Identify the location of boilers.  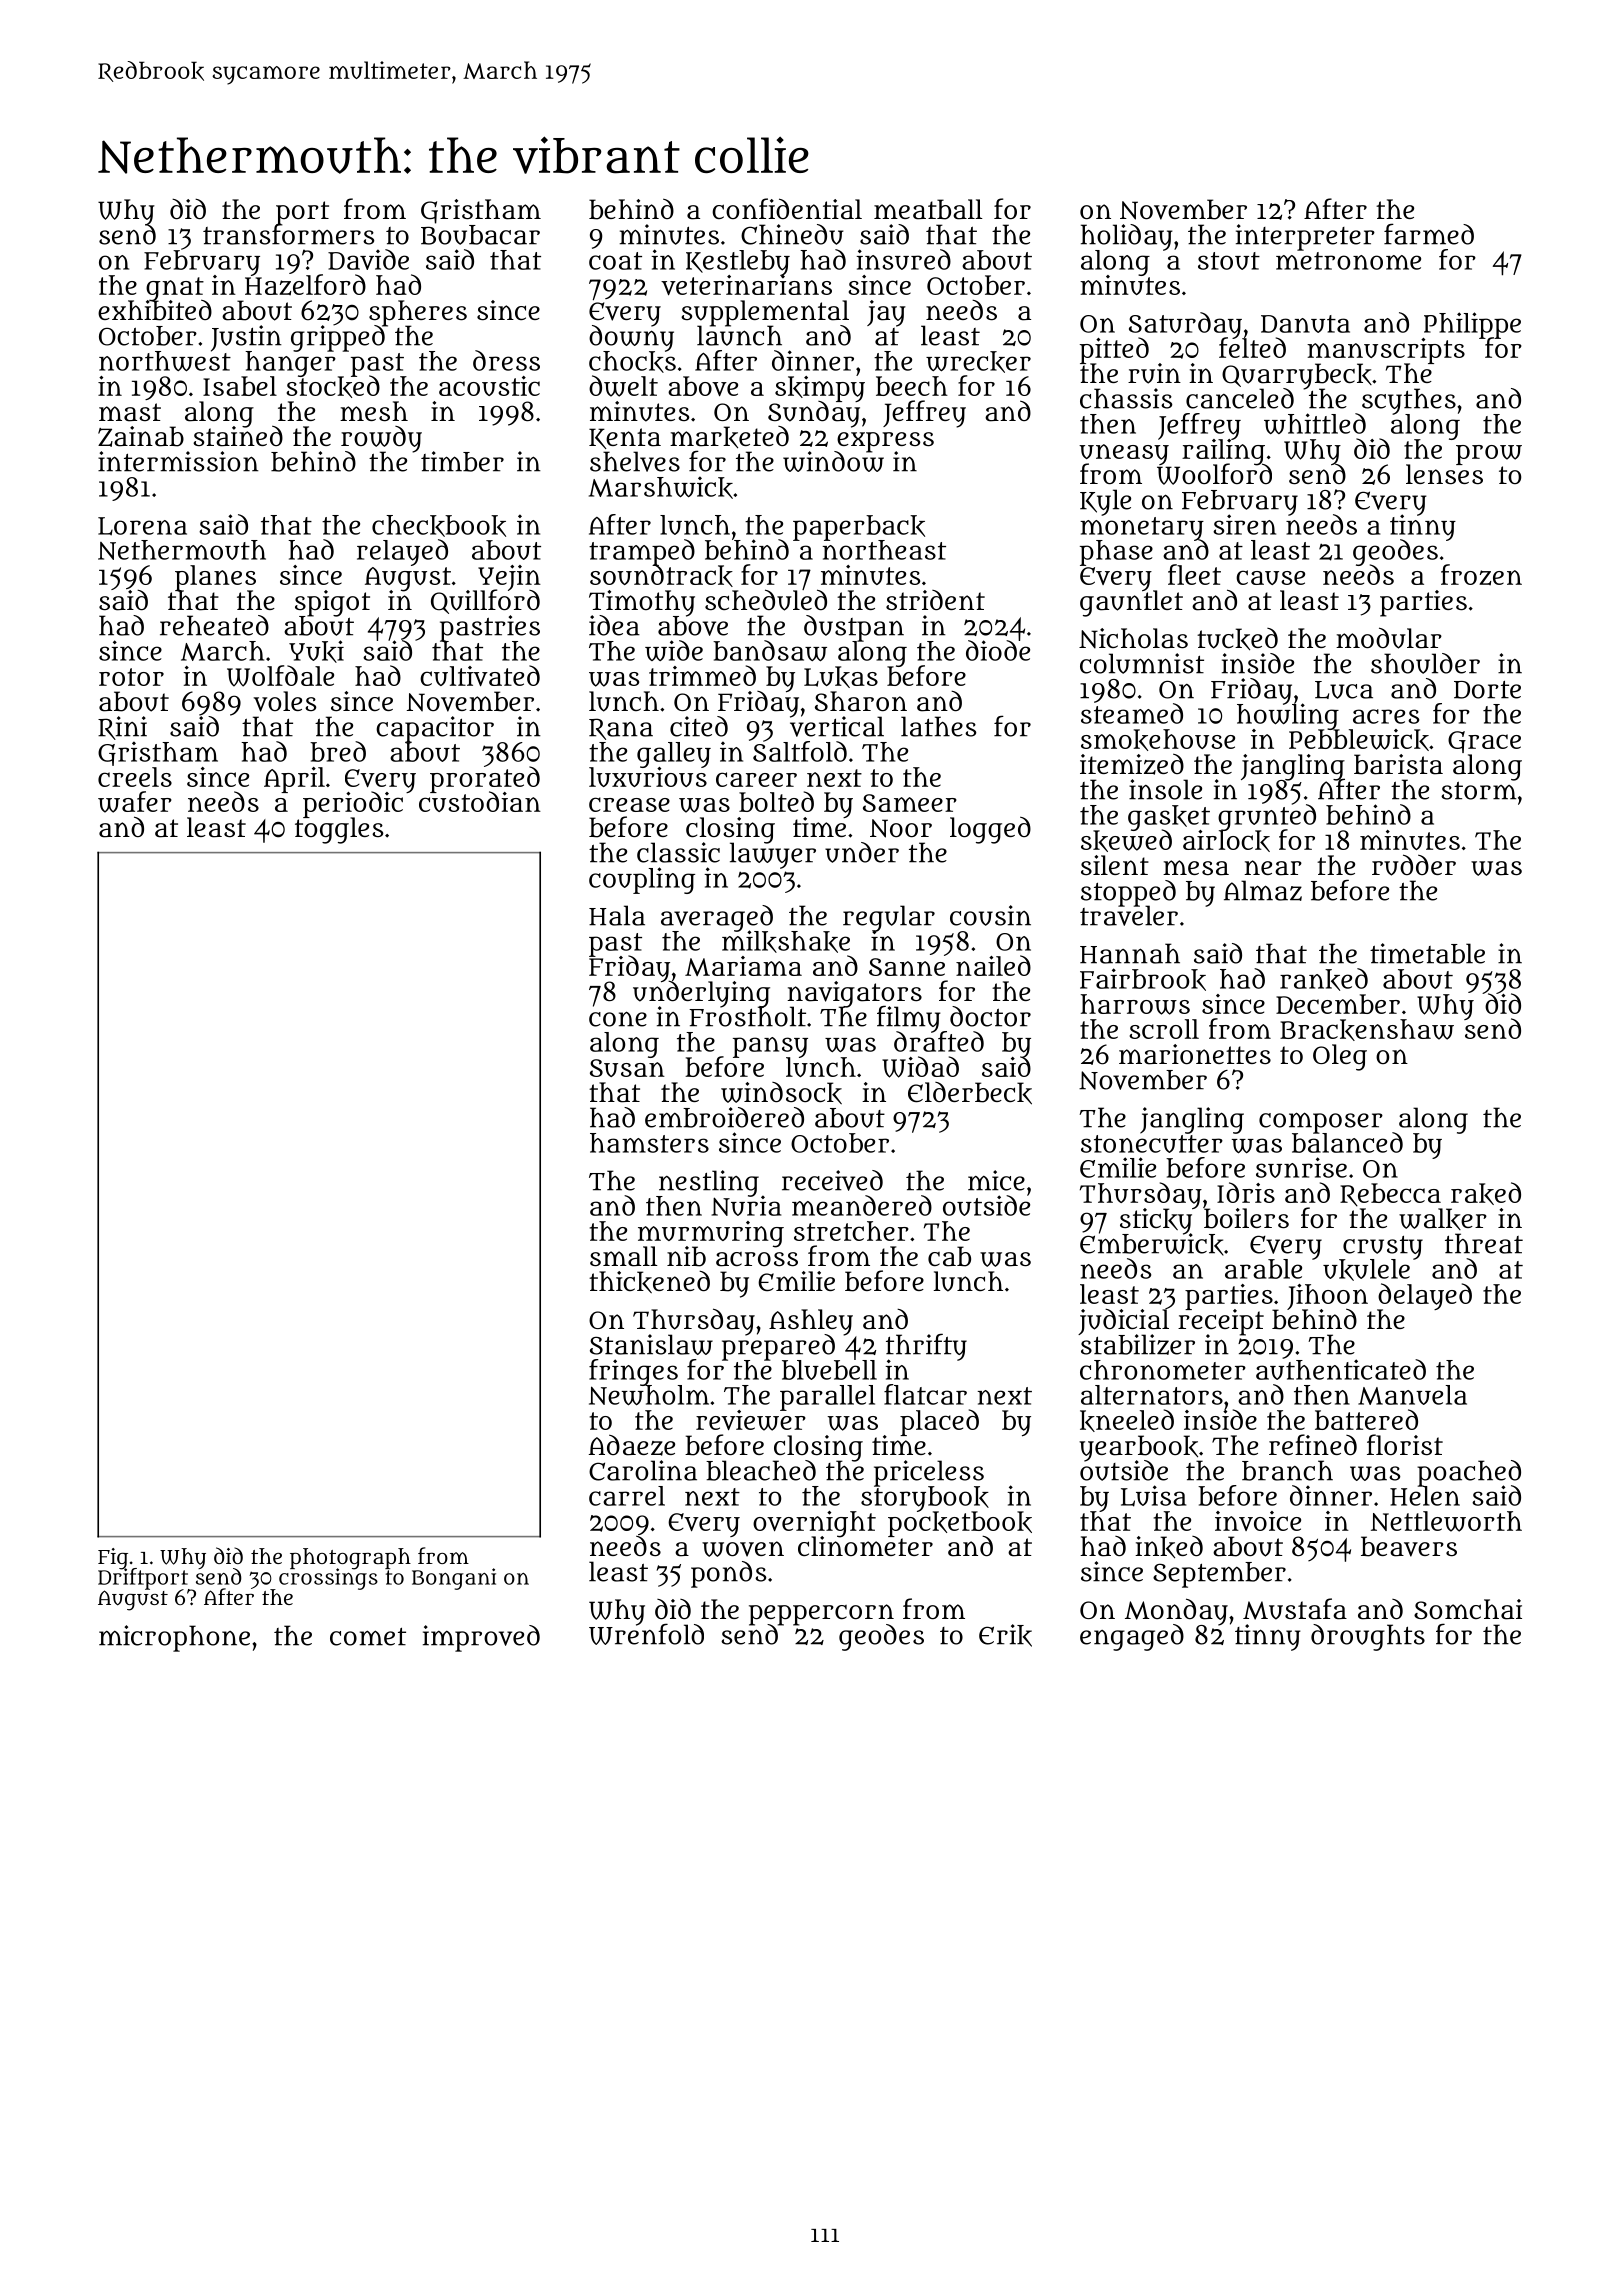
(1246, 1219).
